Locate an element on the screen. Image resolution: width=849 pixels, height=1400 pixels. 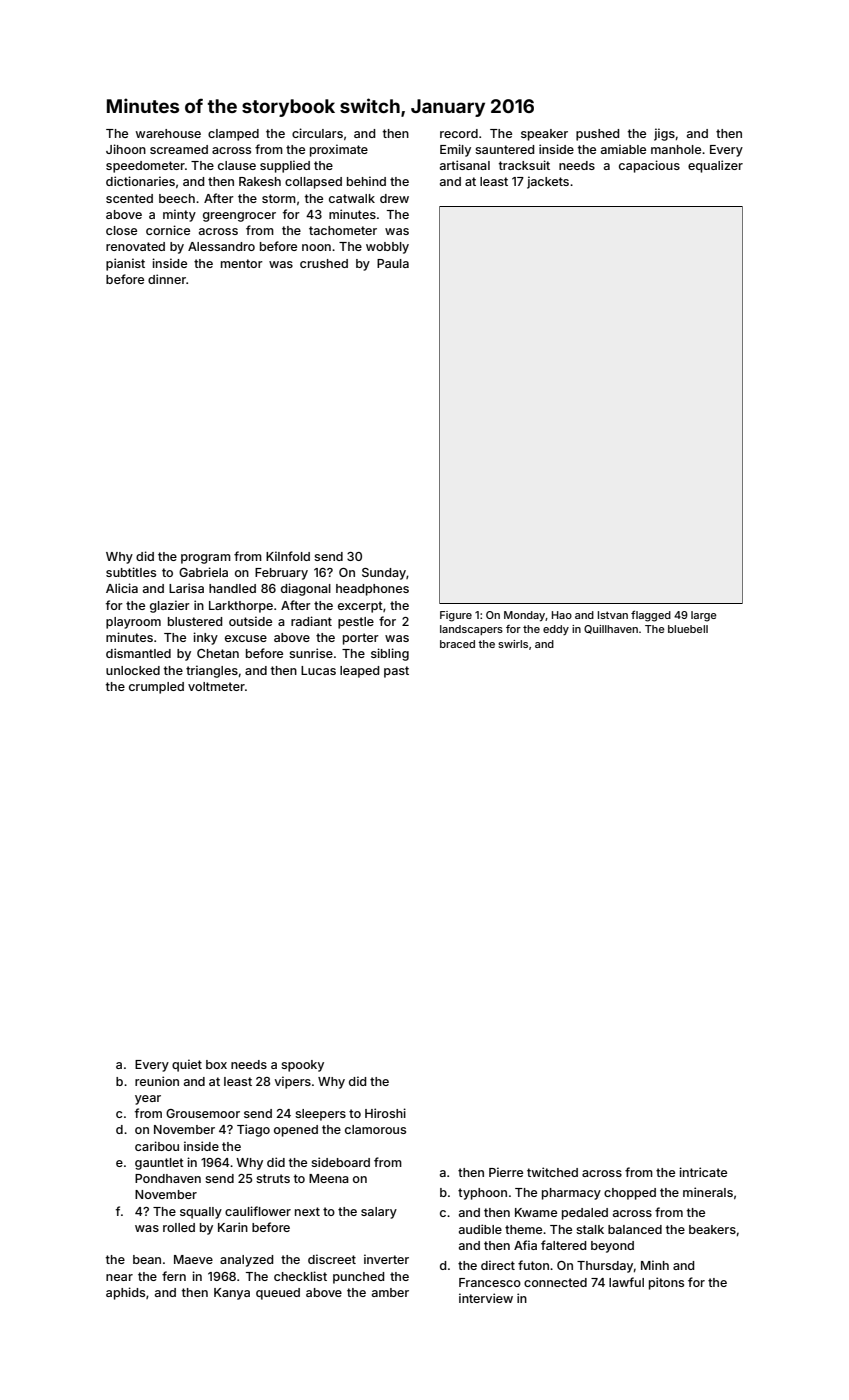
bluebell is located at coordinates (688, 629).
